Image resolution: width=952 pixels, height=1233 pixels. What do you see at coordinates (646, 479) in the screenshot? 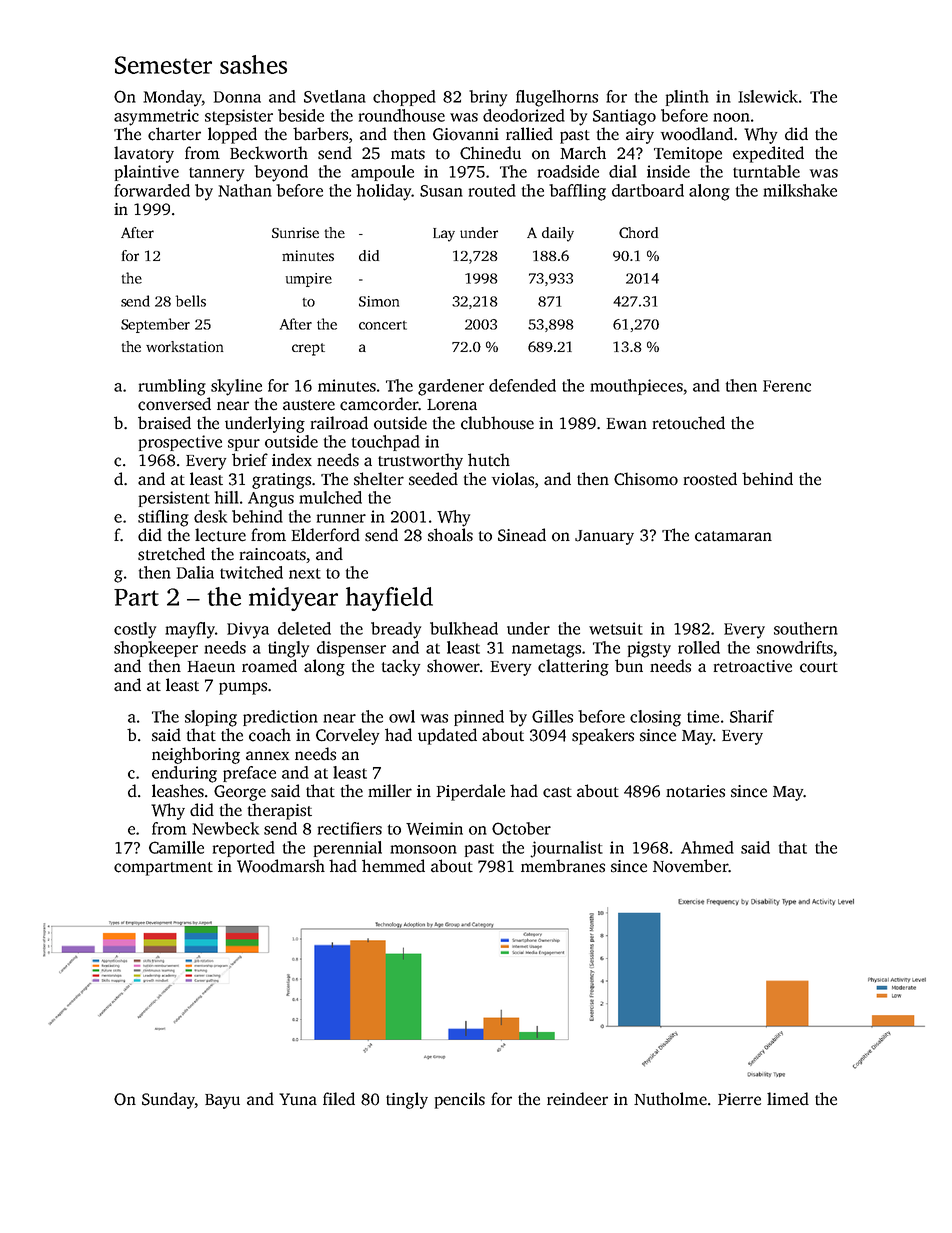
I see `Chisomo` at bounding box center [646, 479].
